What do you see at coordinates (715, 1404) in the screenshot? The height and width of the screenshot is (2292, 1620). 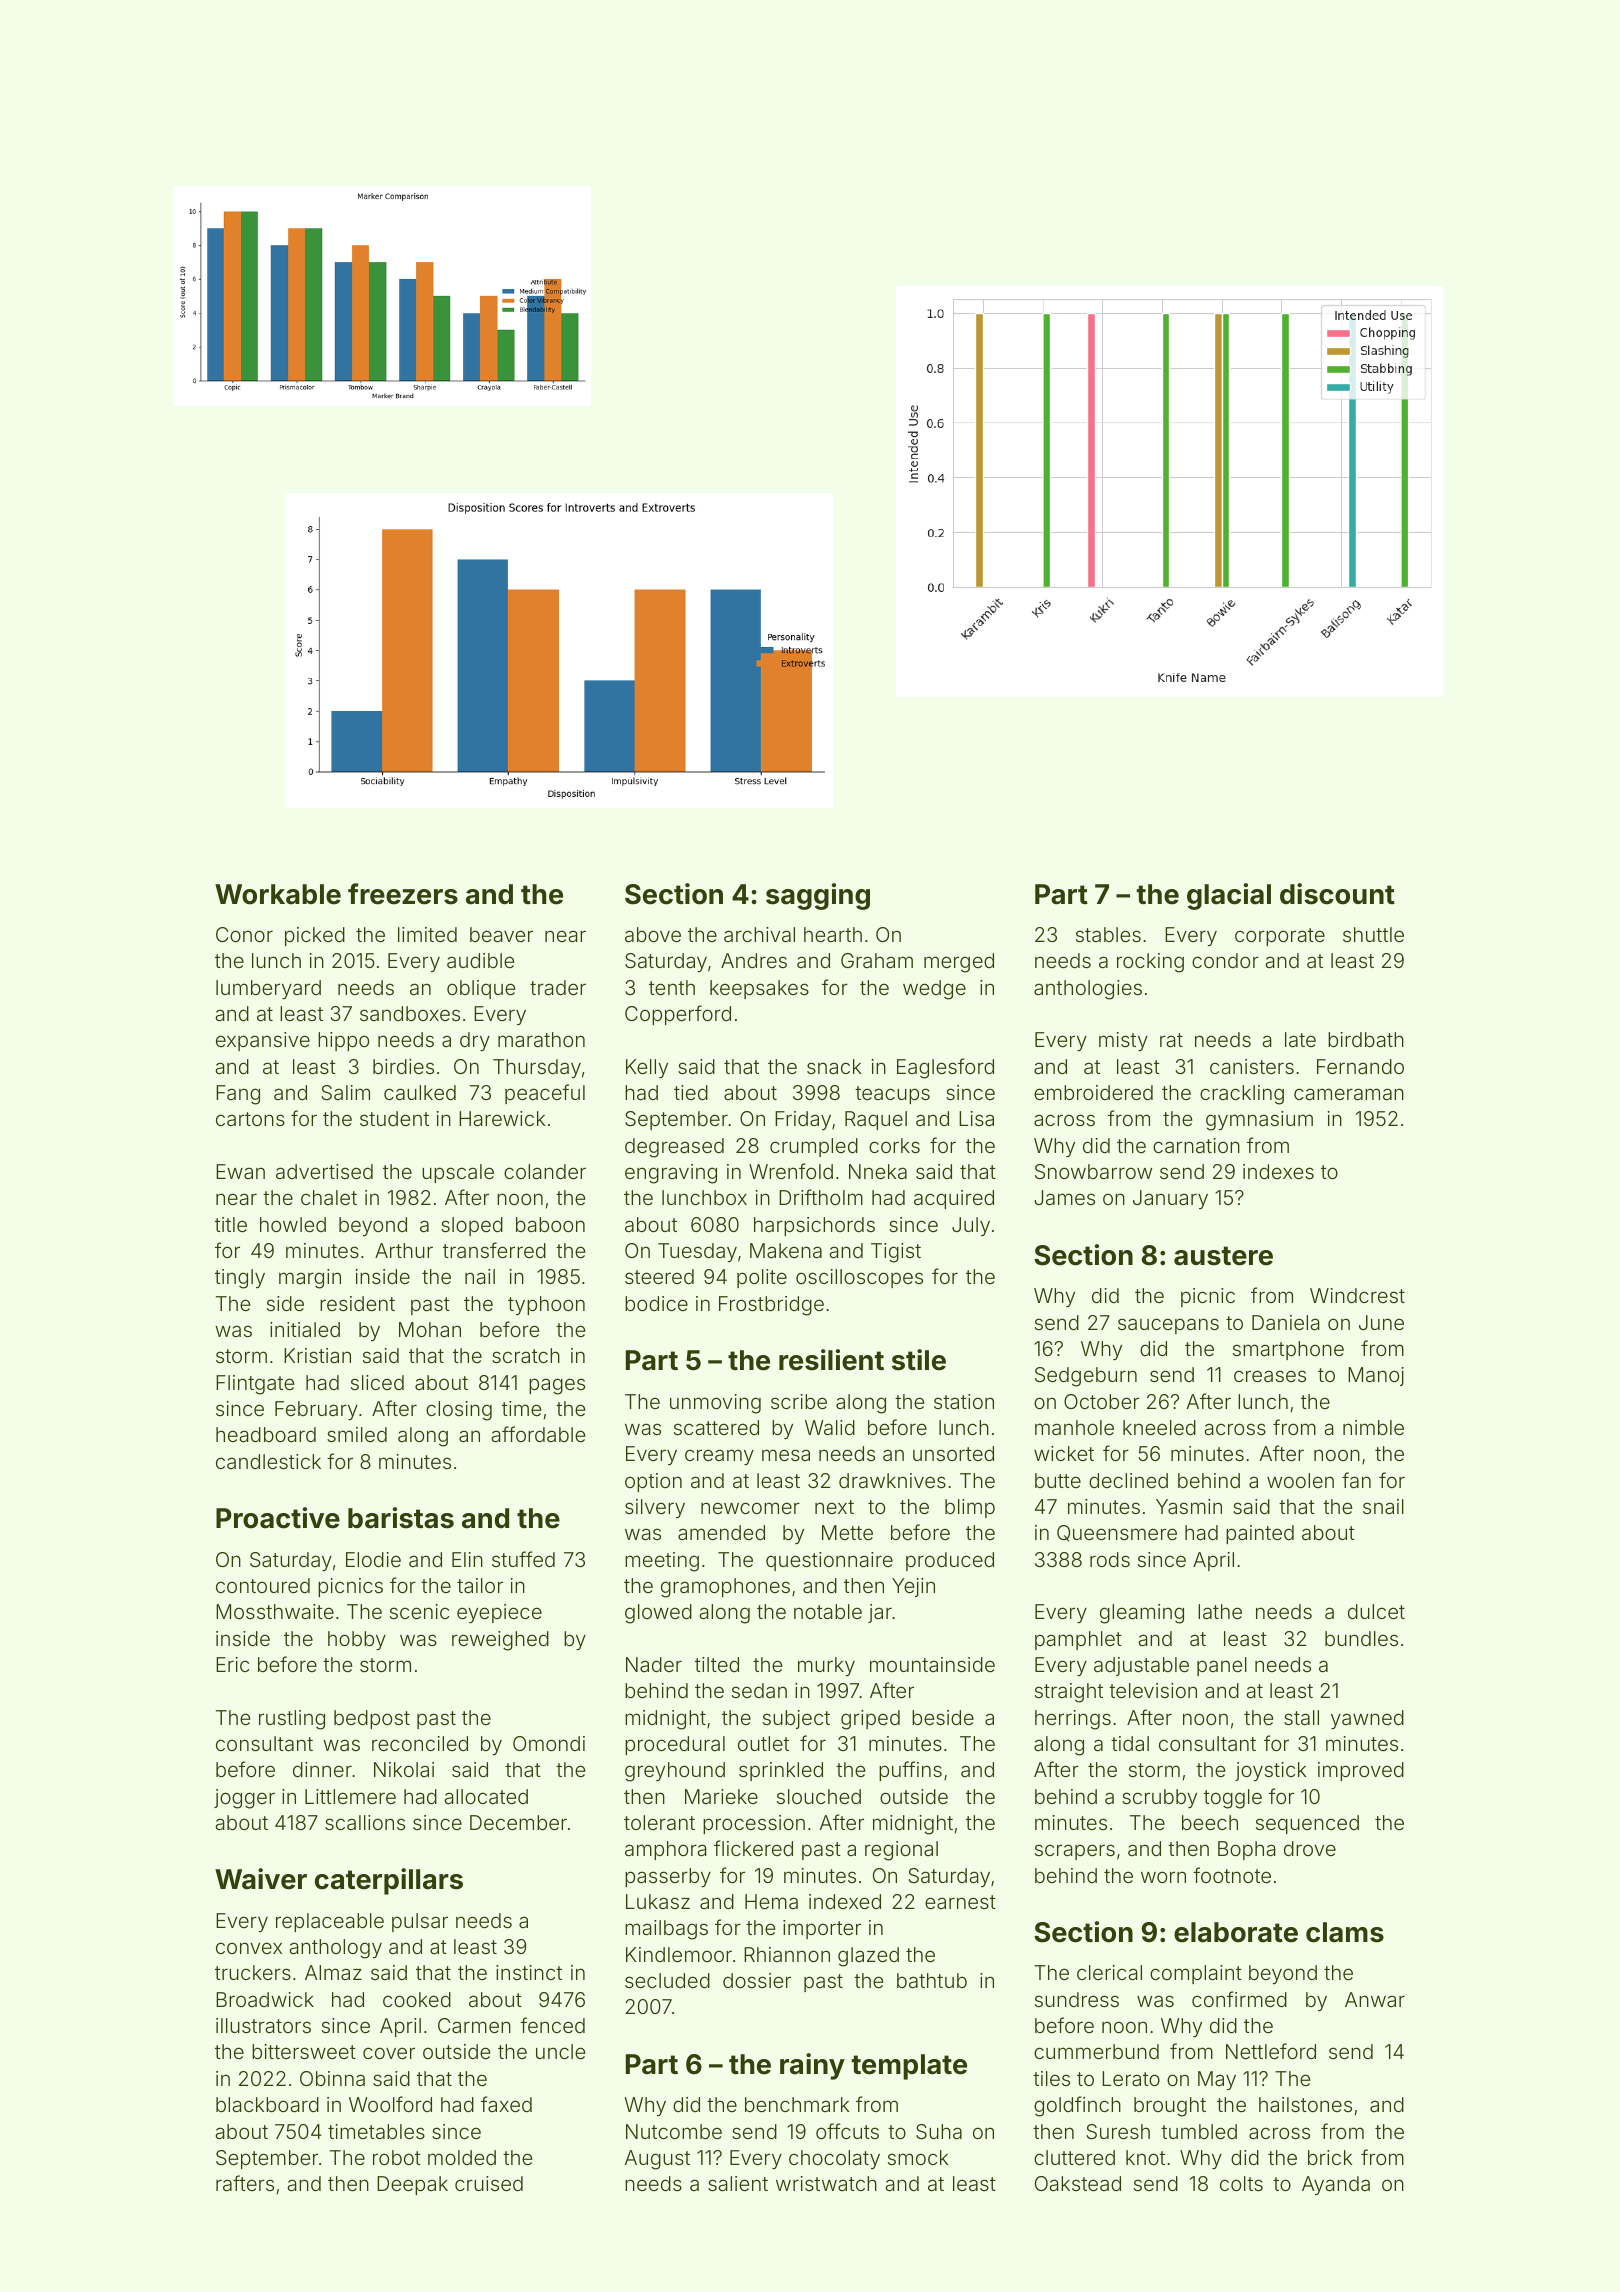 I see `unmoving` at bounding box center [715, 1404].
